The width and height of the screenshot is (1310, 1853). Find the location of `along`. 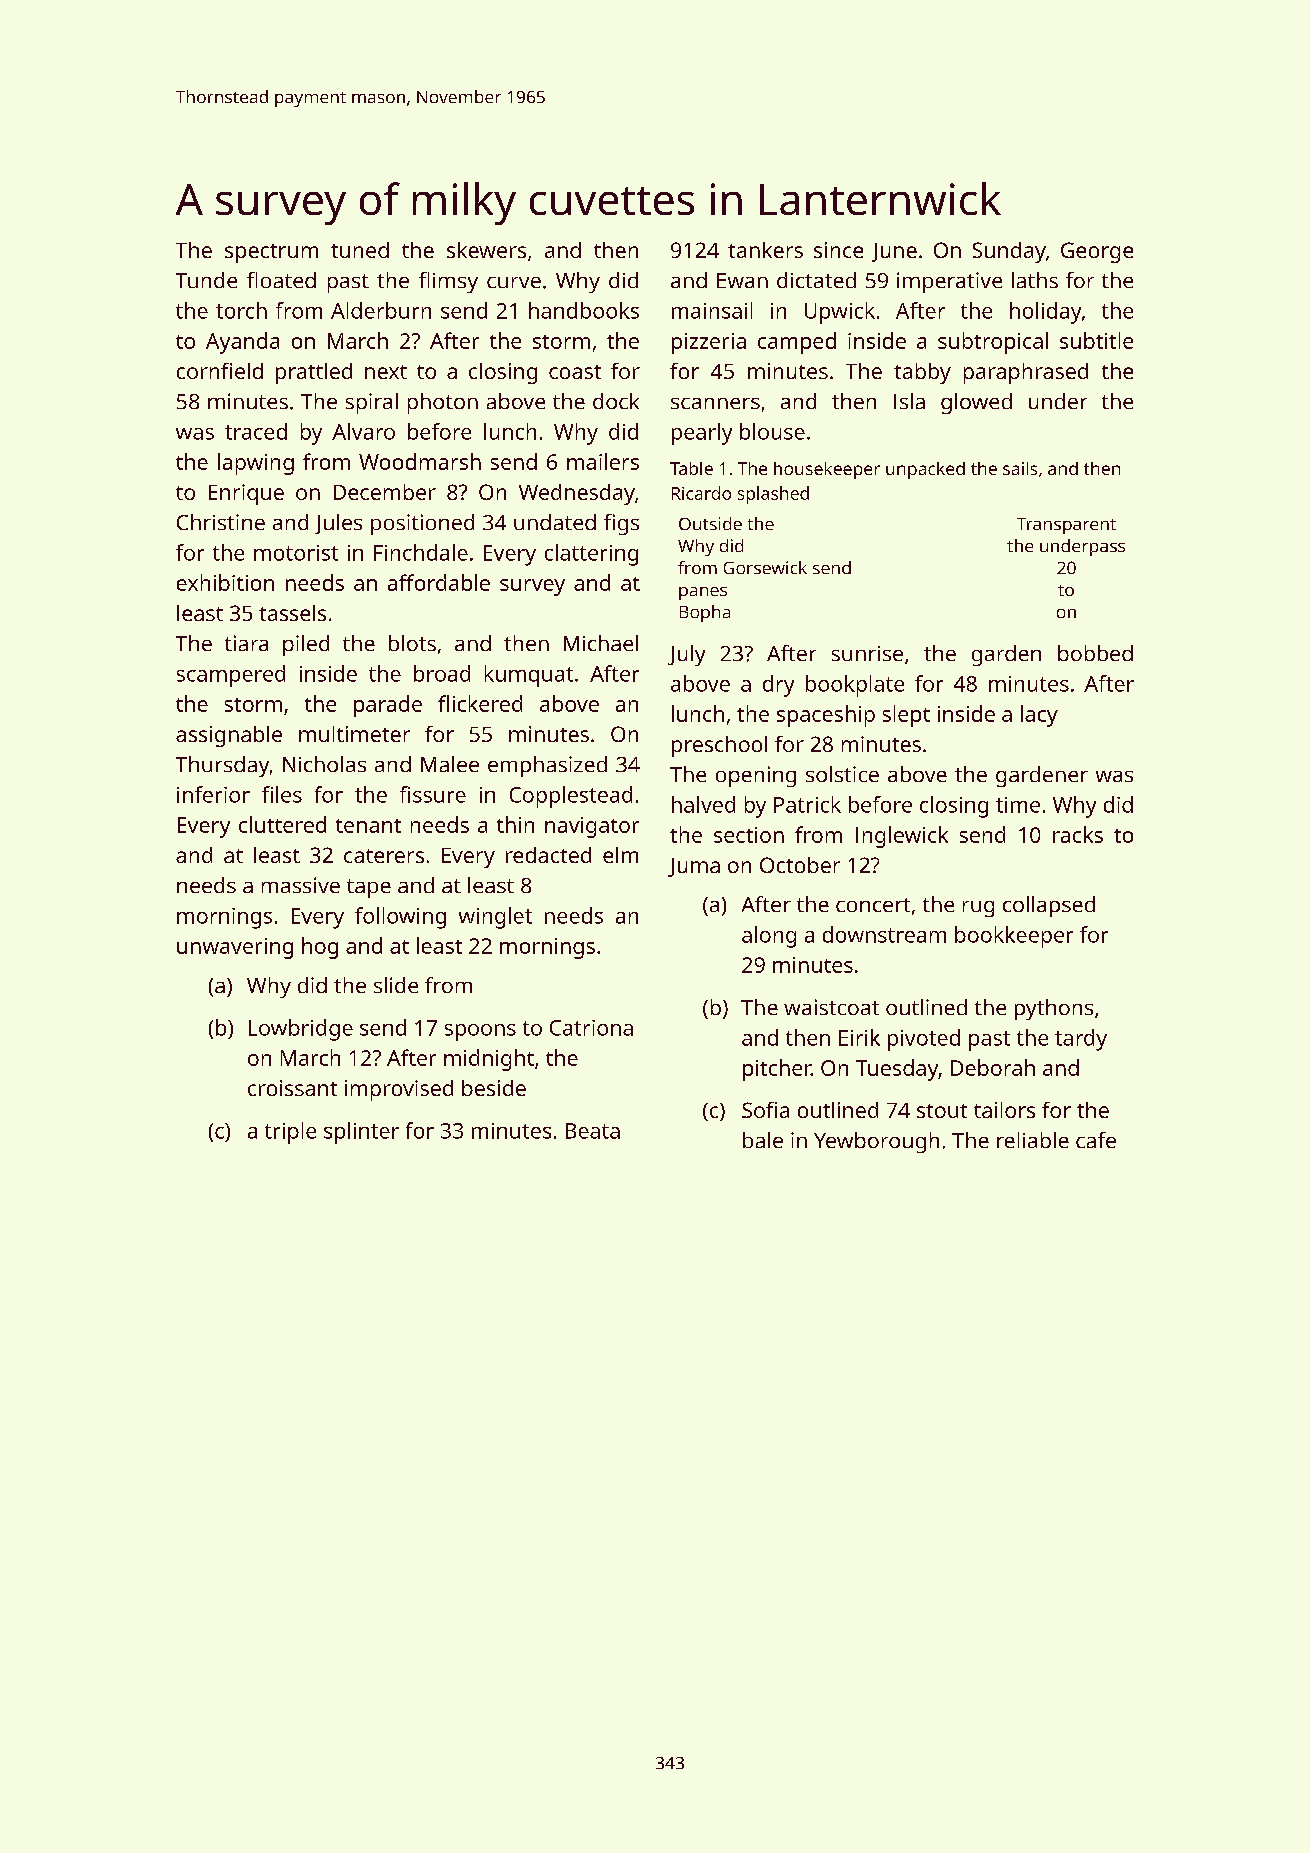

along is located at coordinates (769, 937).
